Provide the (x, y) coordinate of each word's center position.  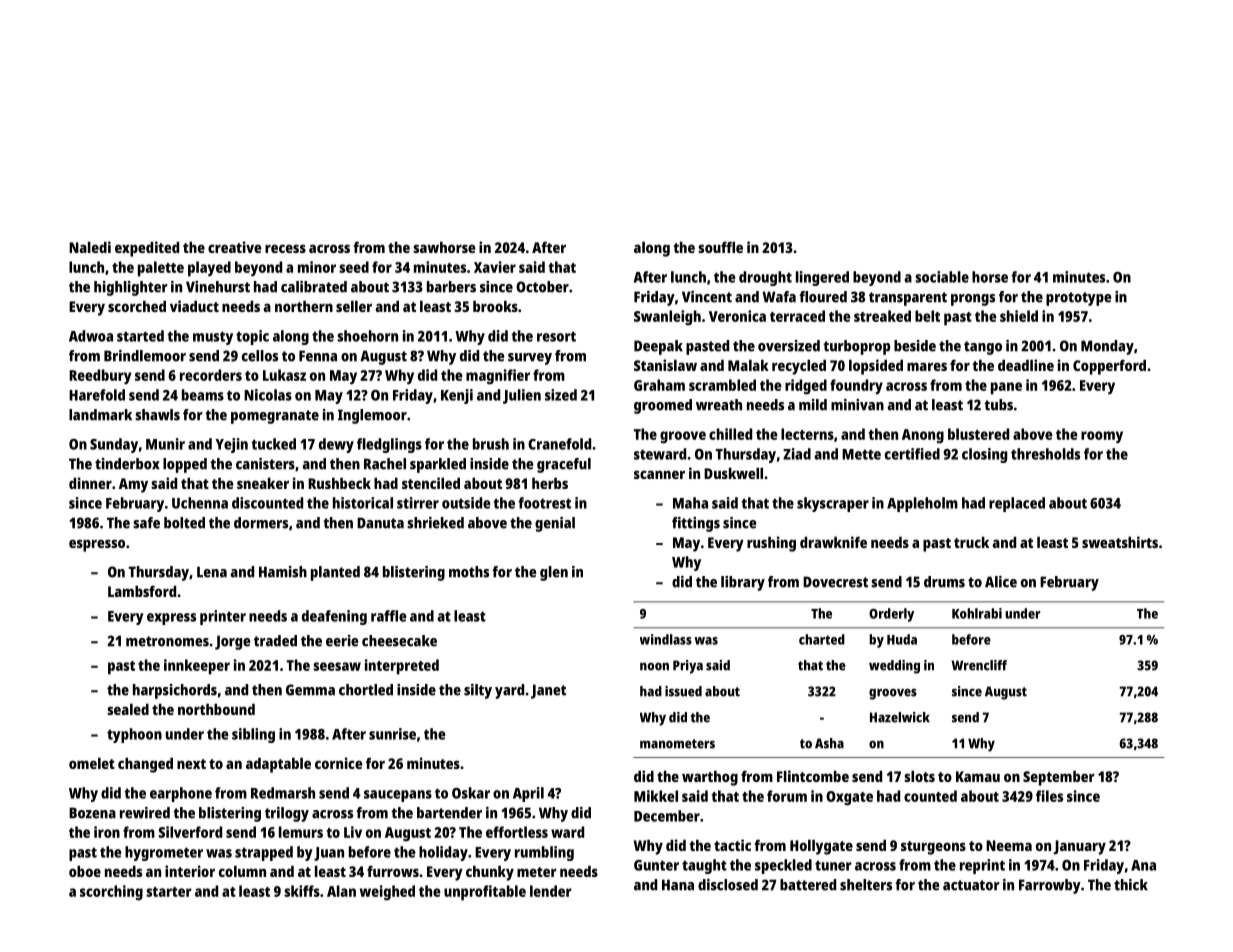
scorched (137, 306)
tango (983, 348)
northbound (216, 709)
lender (551, 891)
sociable (942, 277)
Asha (829, 743)
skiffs (302, 891)
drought (765, 278)
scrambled (722, 385)
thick (1131, 885)
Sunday (114, 445)
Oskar (471, 793)
